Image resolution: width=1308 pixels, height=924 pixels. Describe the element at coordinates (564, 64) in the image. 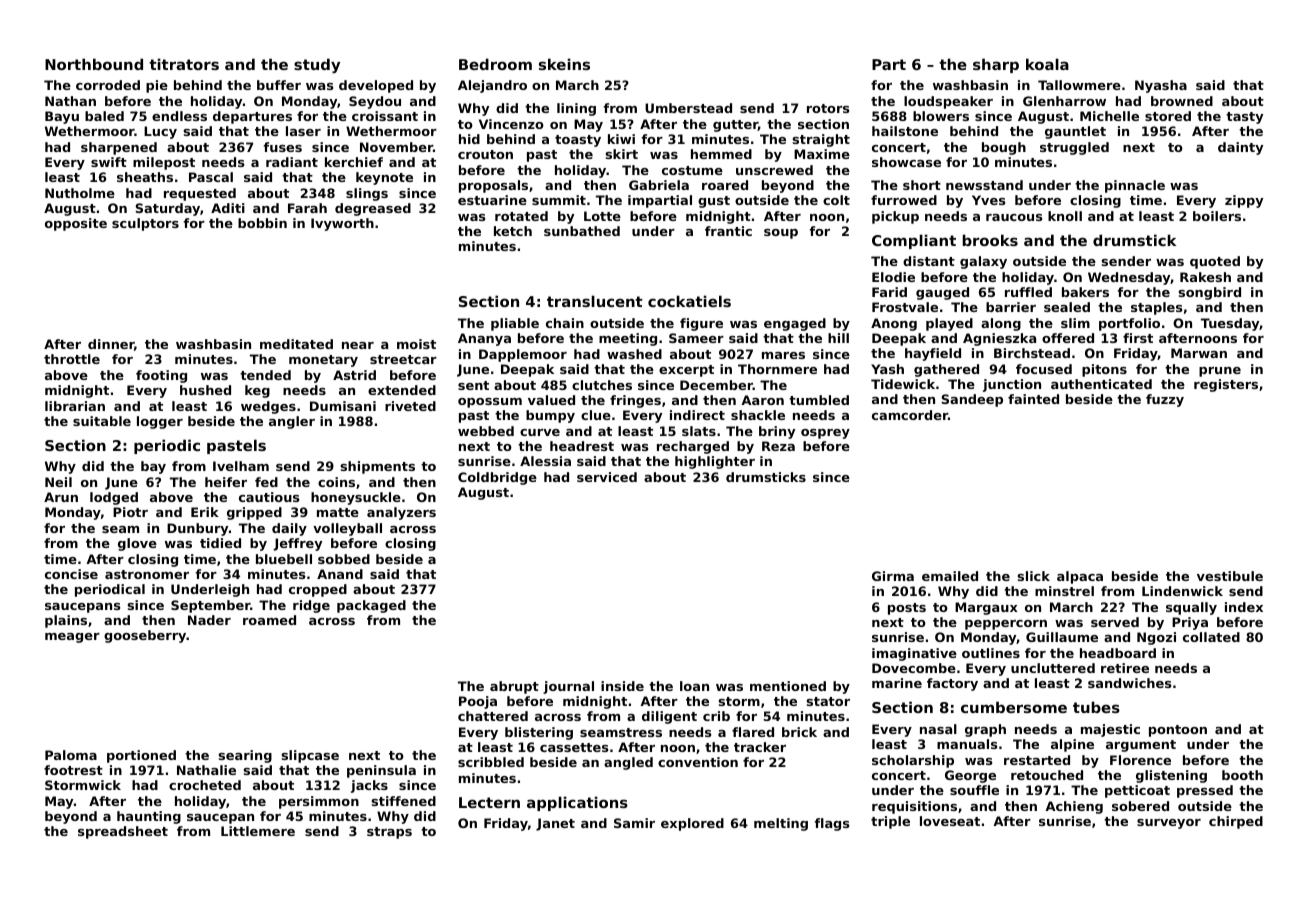

I see `skeins` at that location.
